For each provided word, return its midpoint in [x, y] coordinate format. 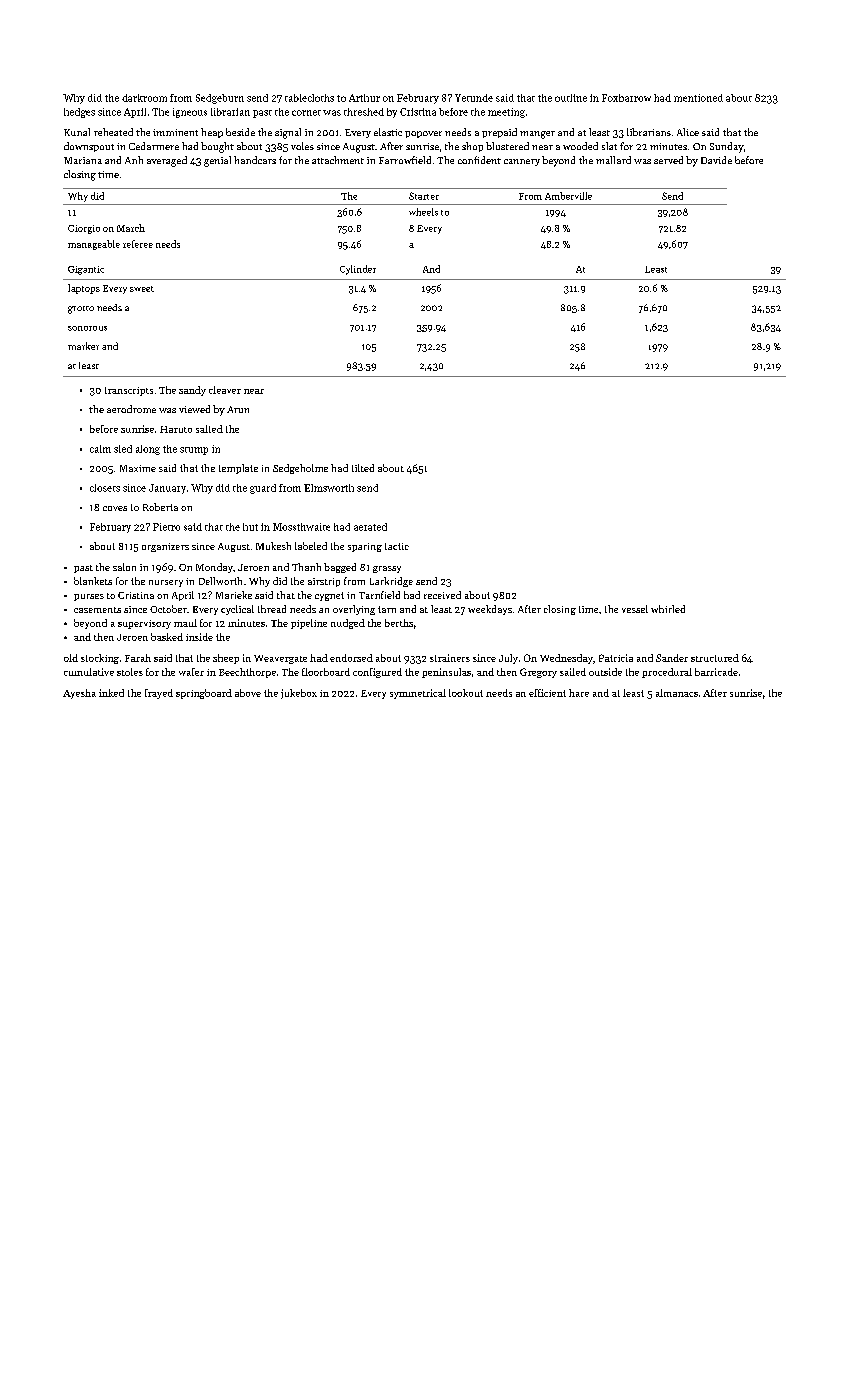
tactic [397, 546]
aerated [370, 527]
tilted [363, 468]
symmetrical [418, 694]
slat [609, 146]
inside [199, 637]
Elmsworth [329, 488]
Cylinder [358, 270]
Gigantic [86, 270]
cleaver [225, 390]
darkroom [144, 98]
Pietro [166, 527]
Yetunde [474, 98]
